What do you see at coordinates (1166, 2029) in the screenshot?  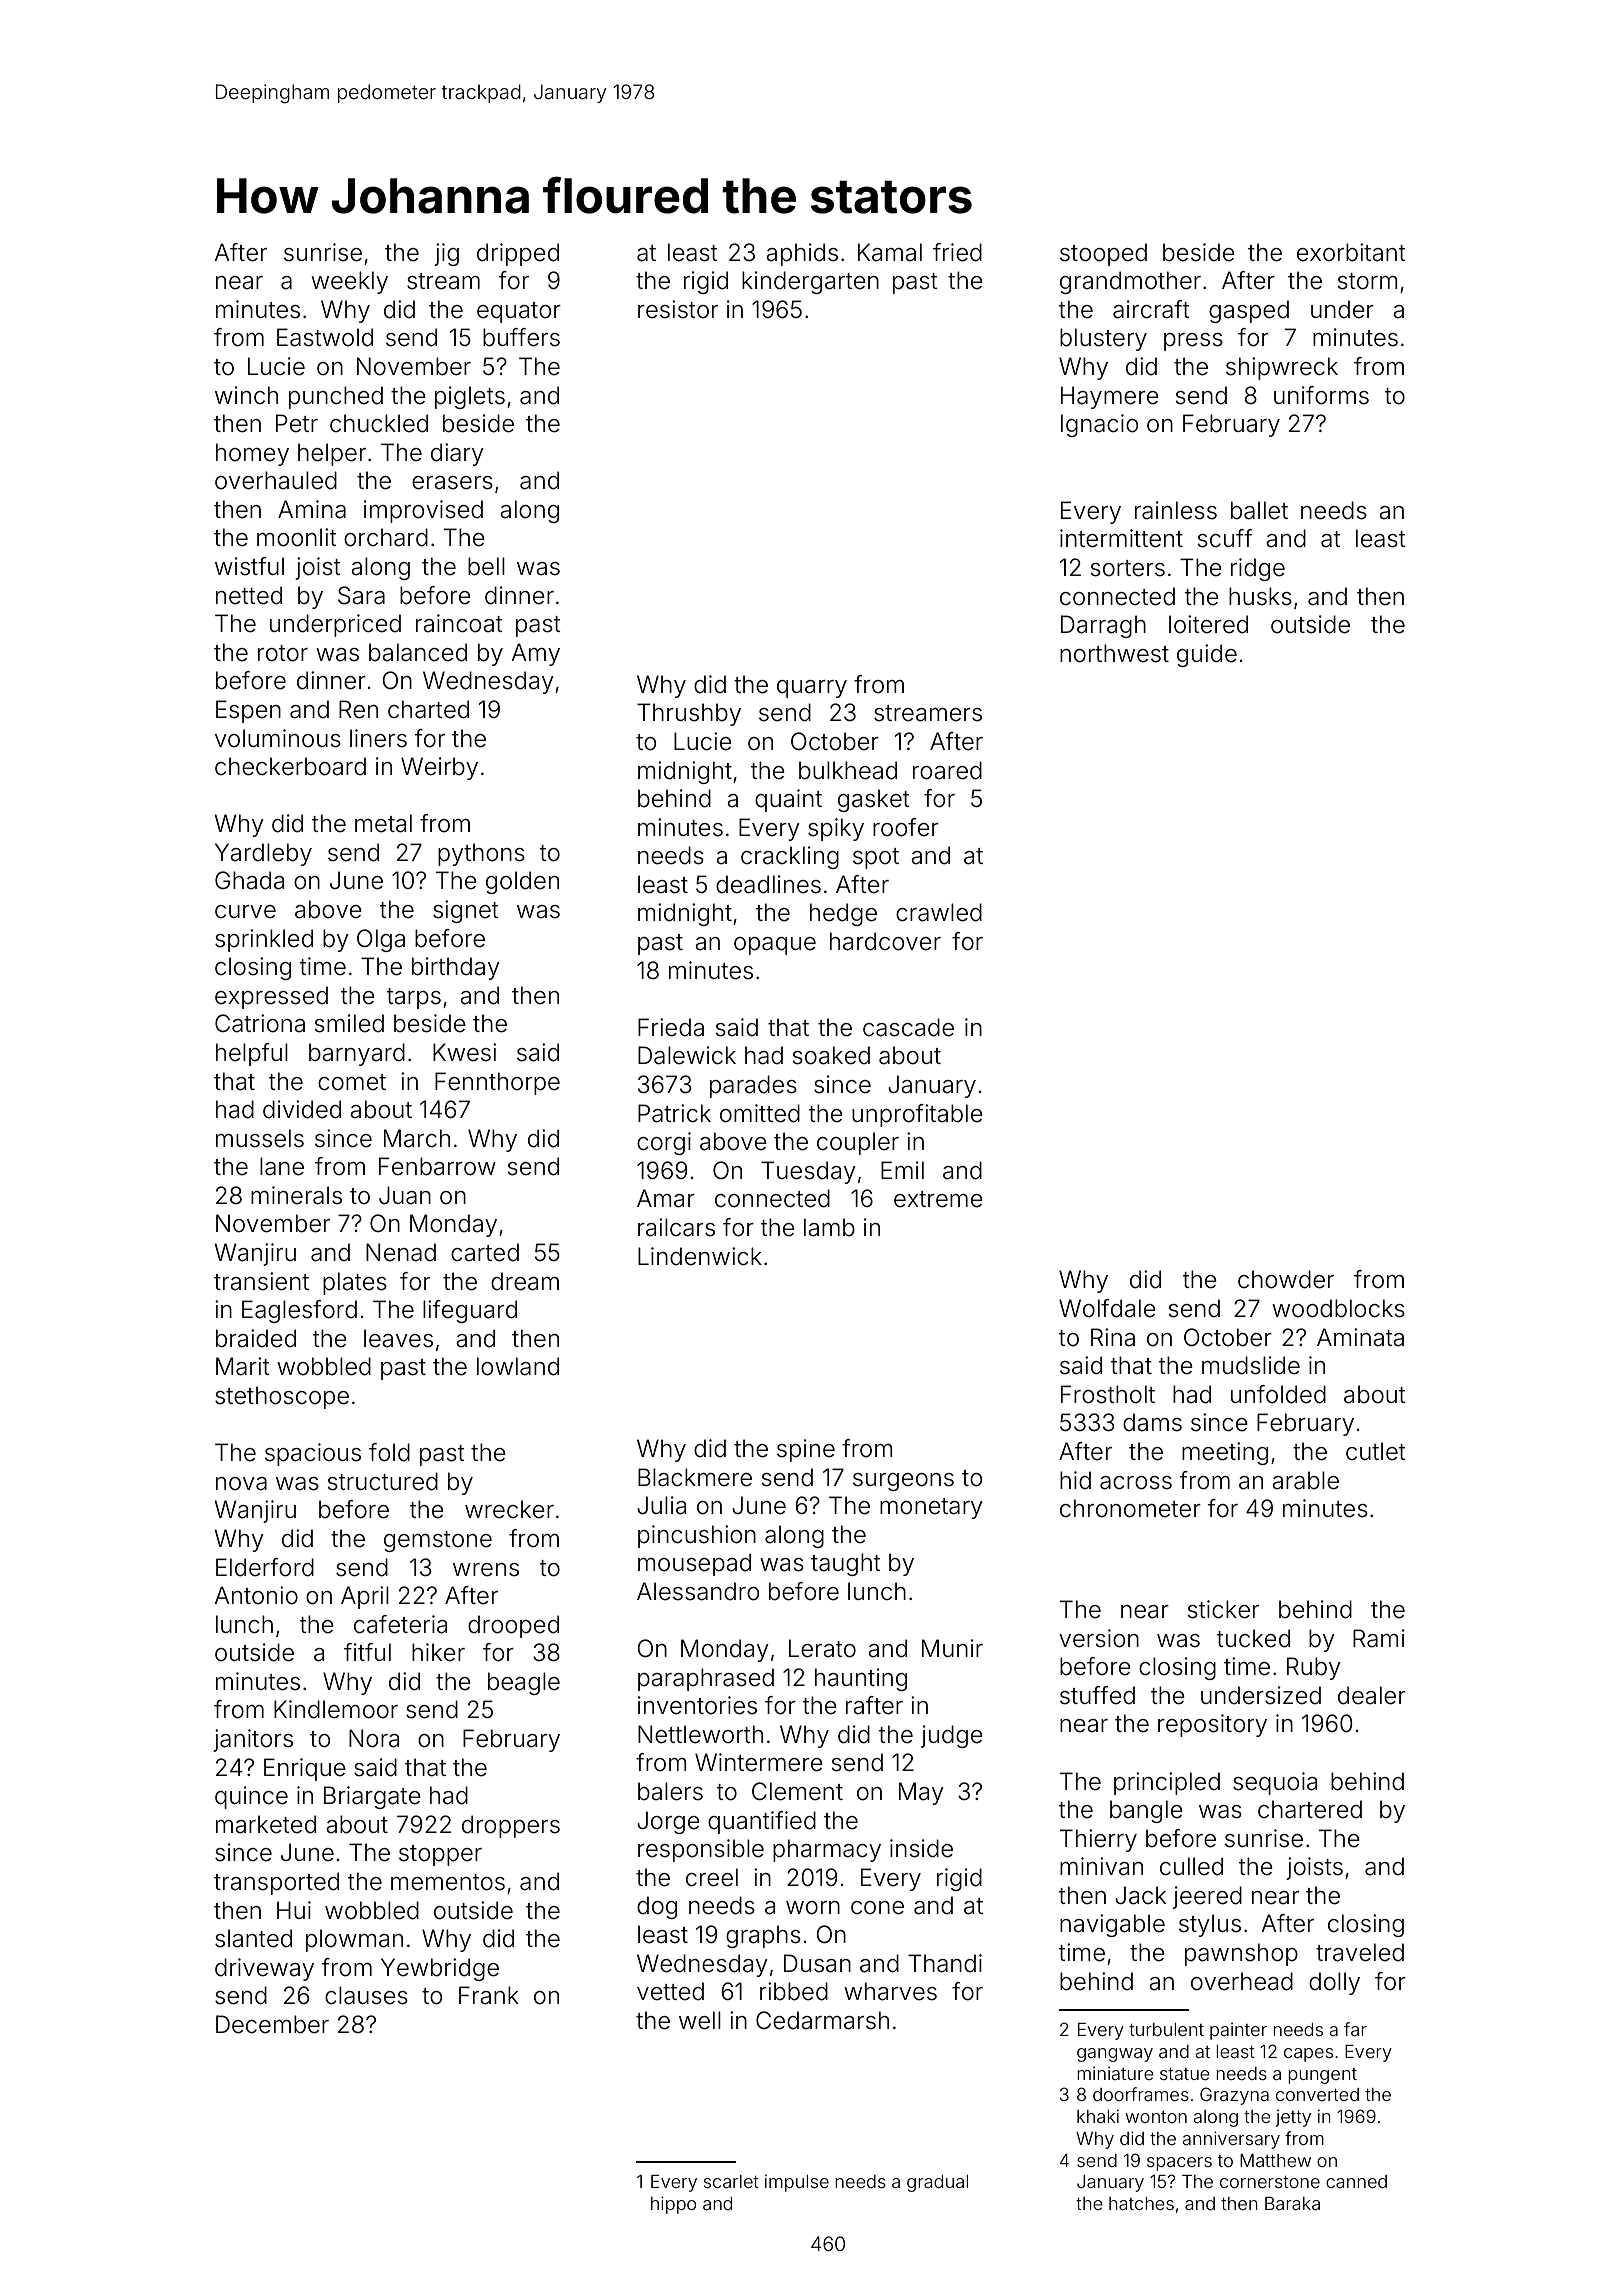 I see `turbulent` at bounding box center [1166, 2029].
